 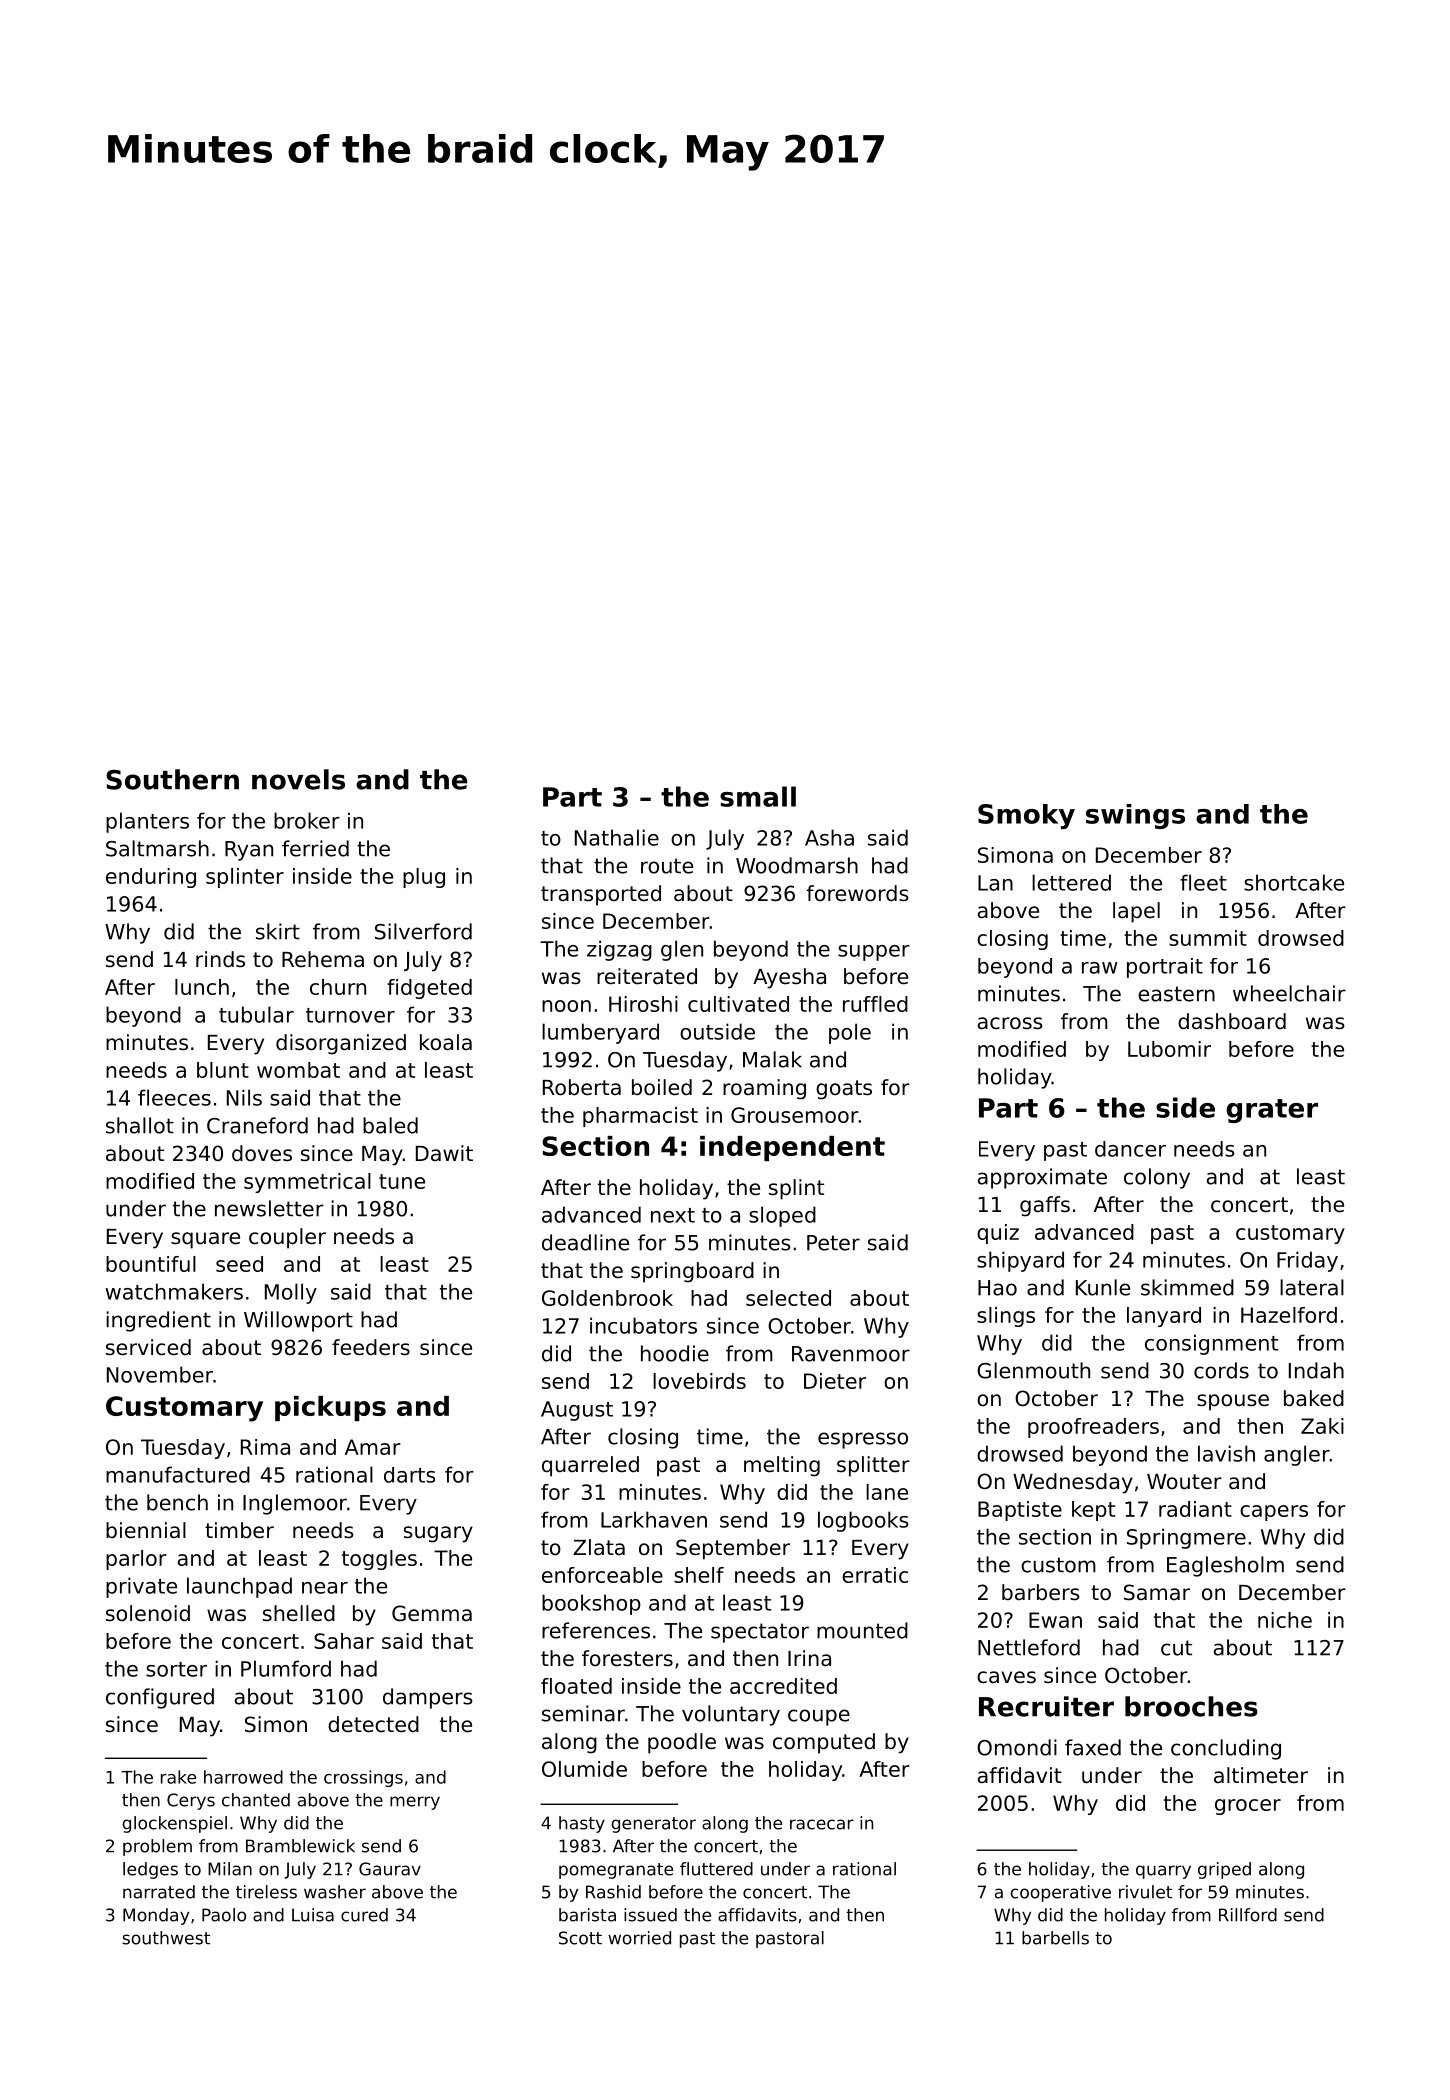 What do you see at coordinates (1274, 1513) in the screenshot?
I see `capers` at bounding box center [1274, 1513].
